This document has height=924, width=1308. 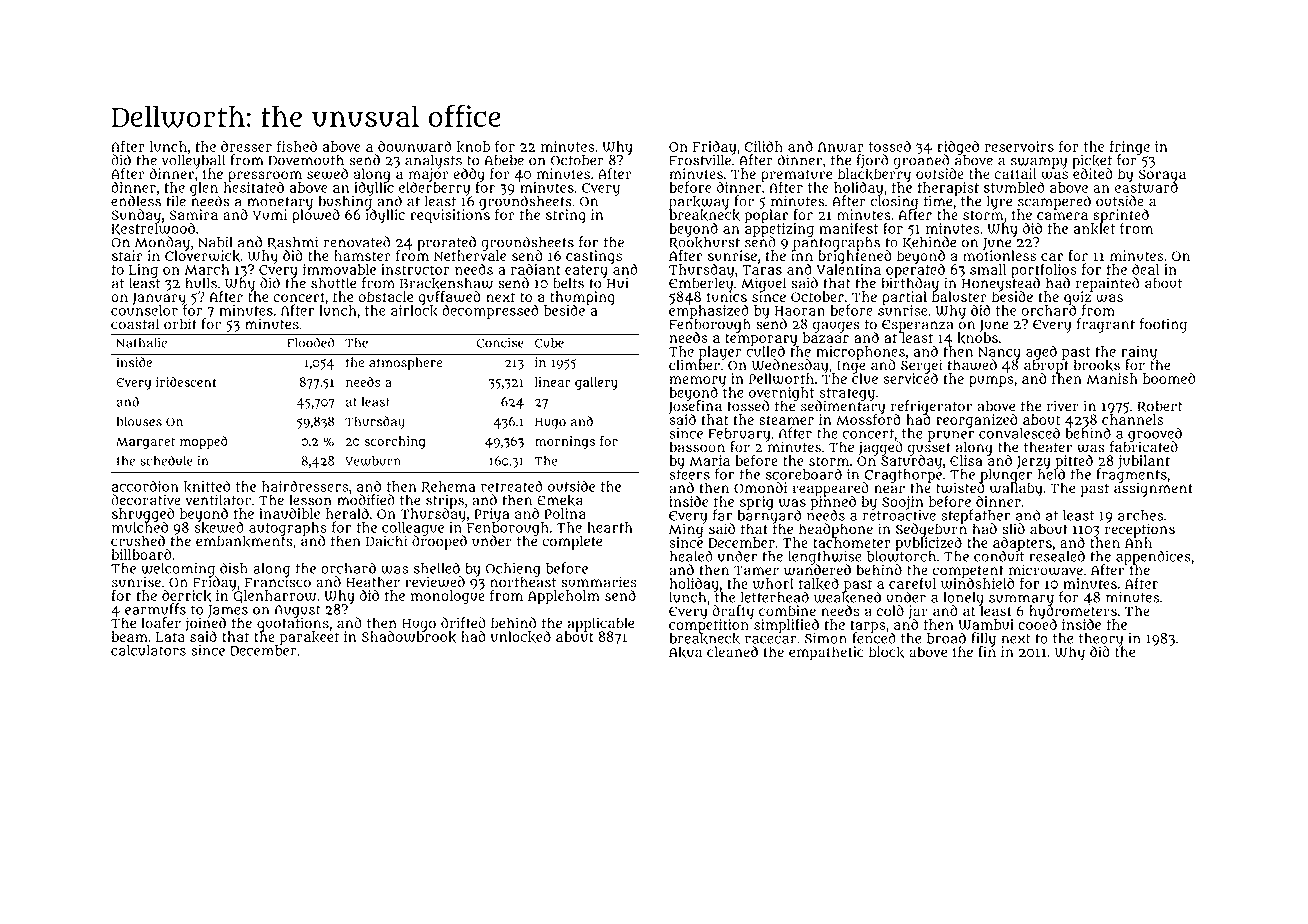 What do you see at coordinates (155, 609) in the document?
I see `earmuffs` at bounding box center [155, 609].
